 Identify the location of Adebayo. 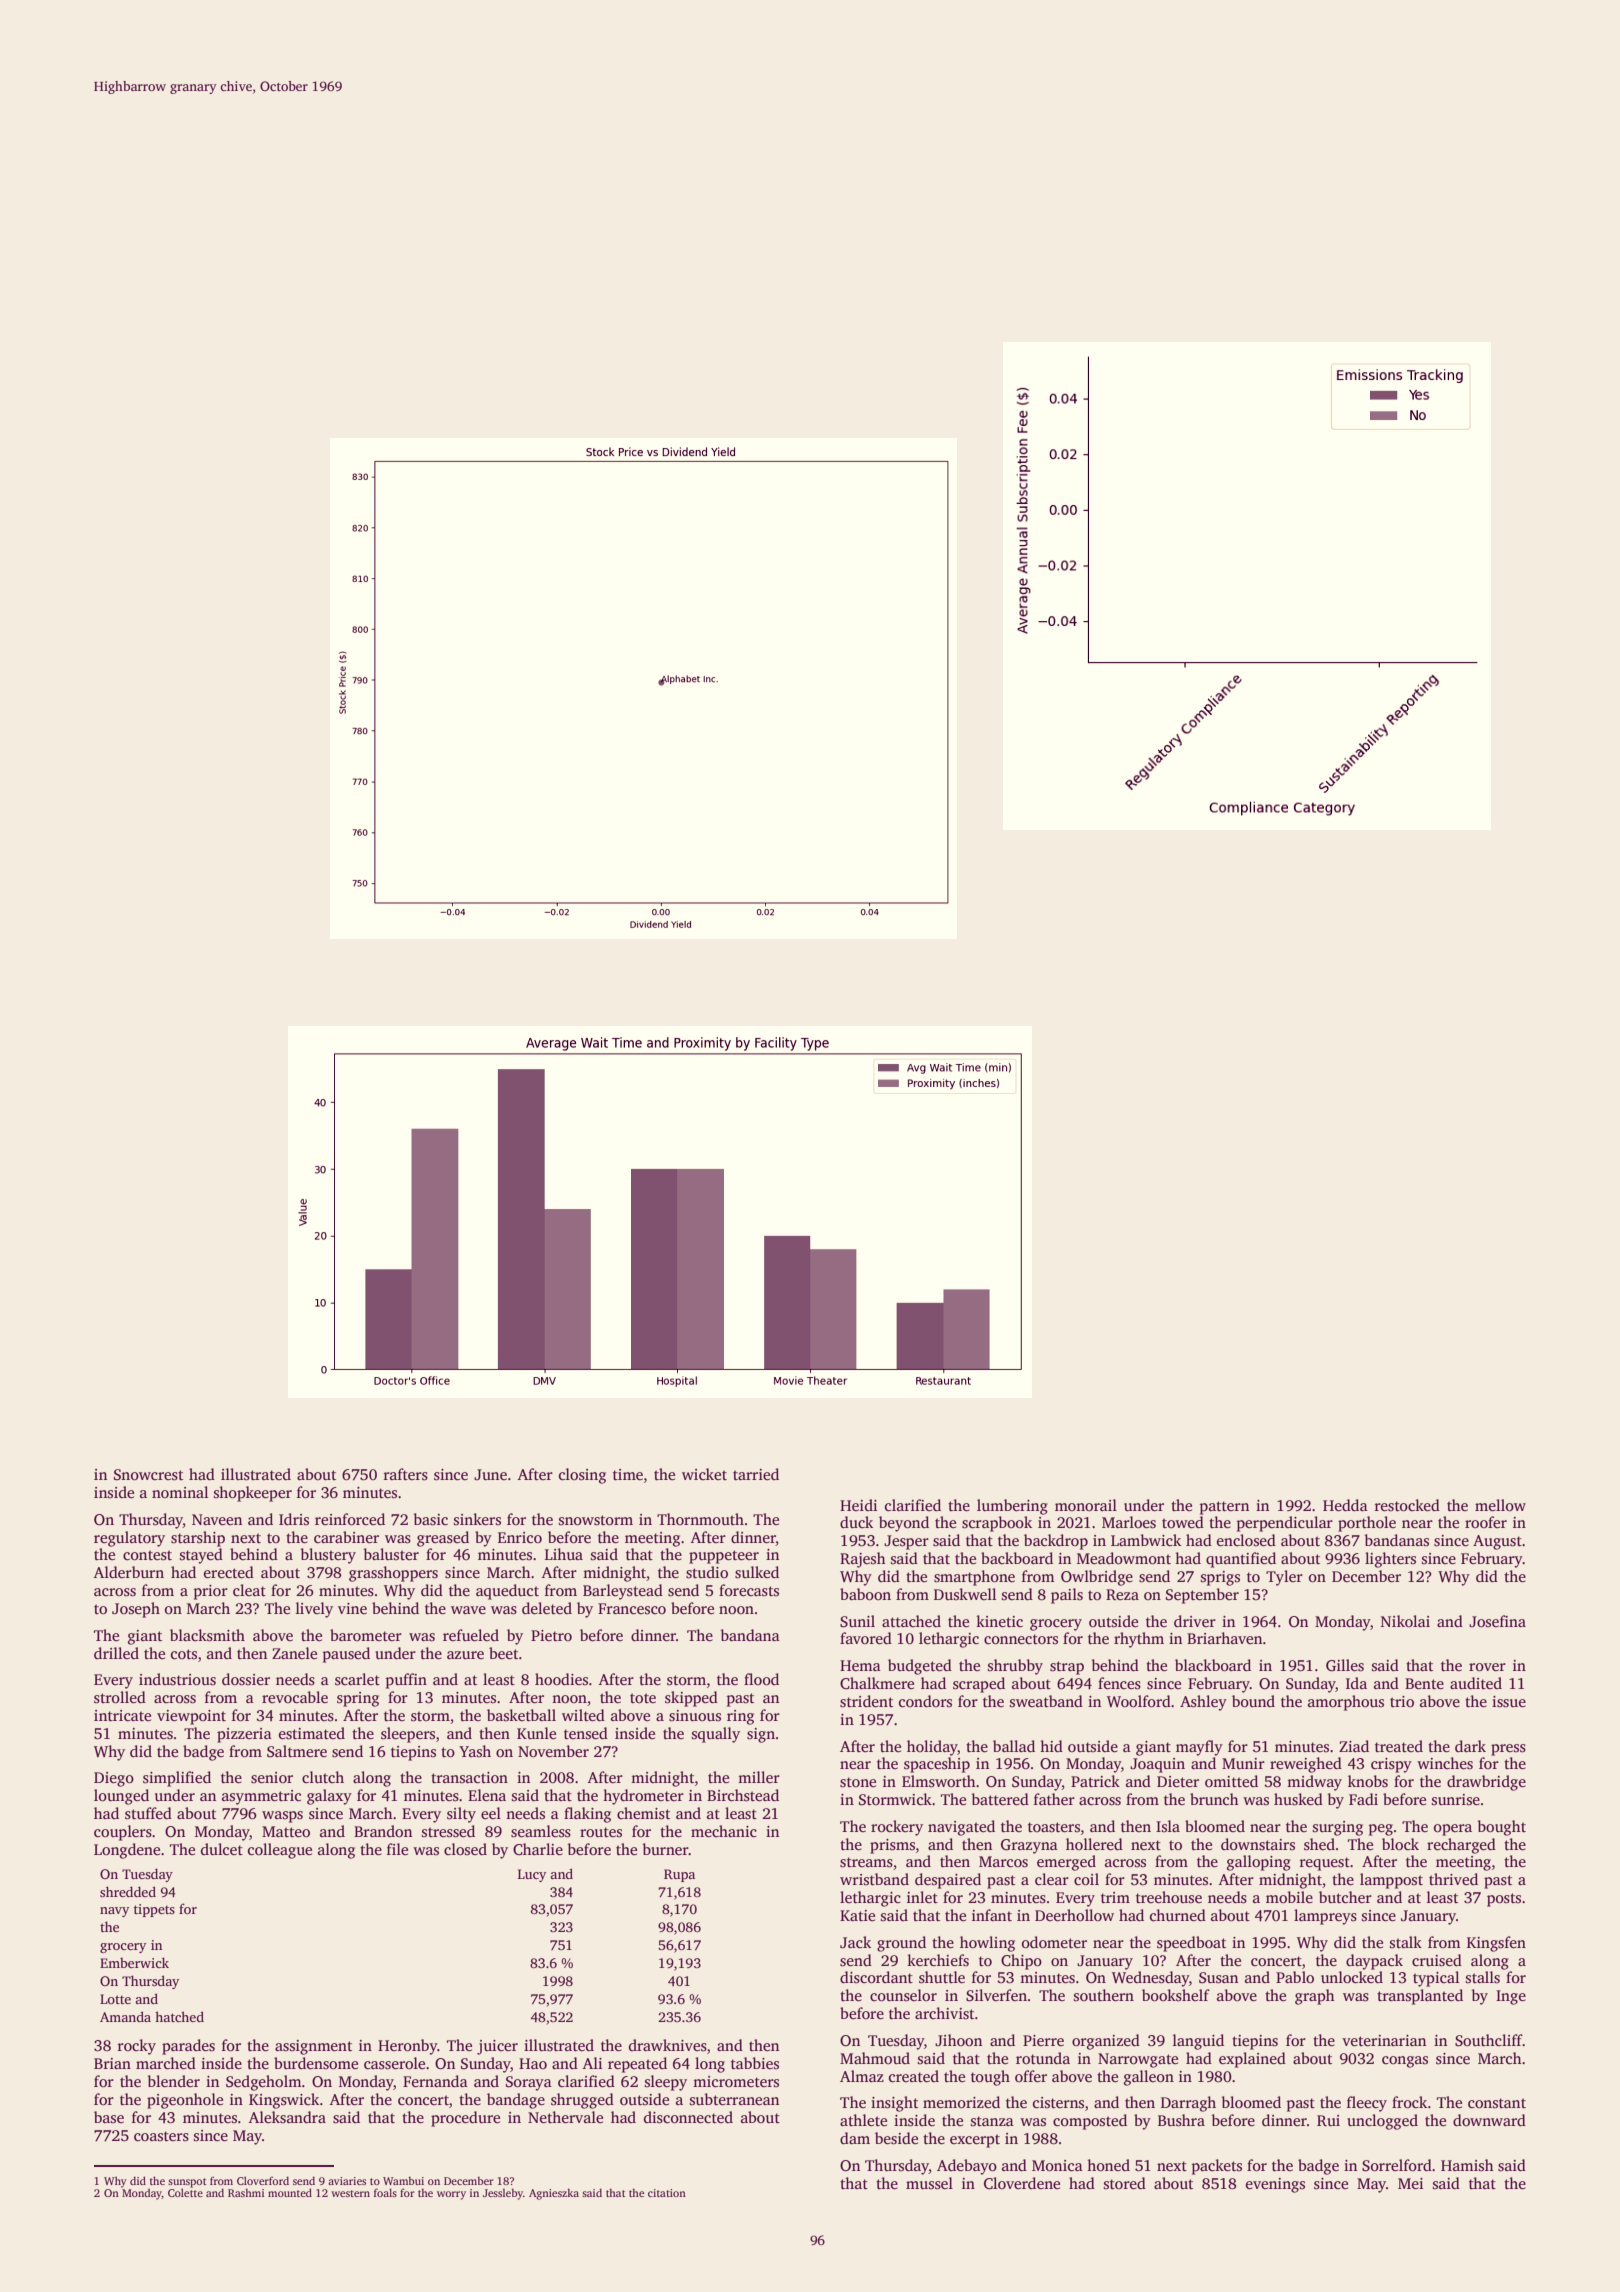
(967, 2167).
